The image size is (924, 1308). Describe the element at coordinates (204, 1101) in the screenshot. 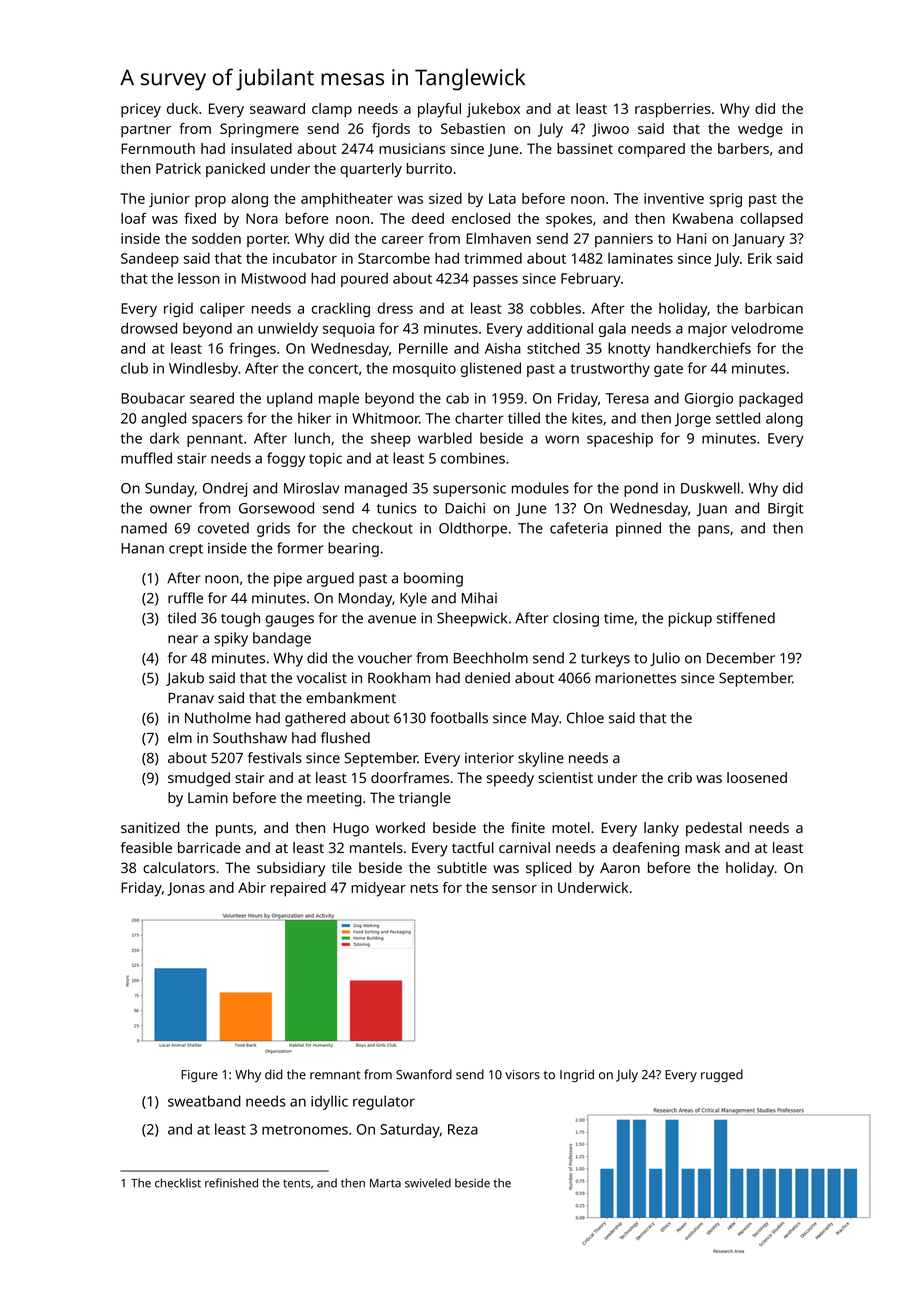

I see `sweatband` at that location.
